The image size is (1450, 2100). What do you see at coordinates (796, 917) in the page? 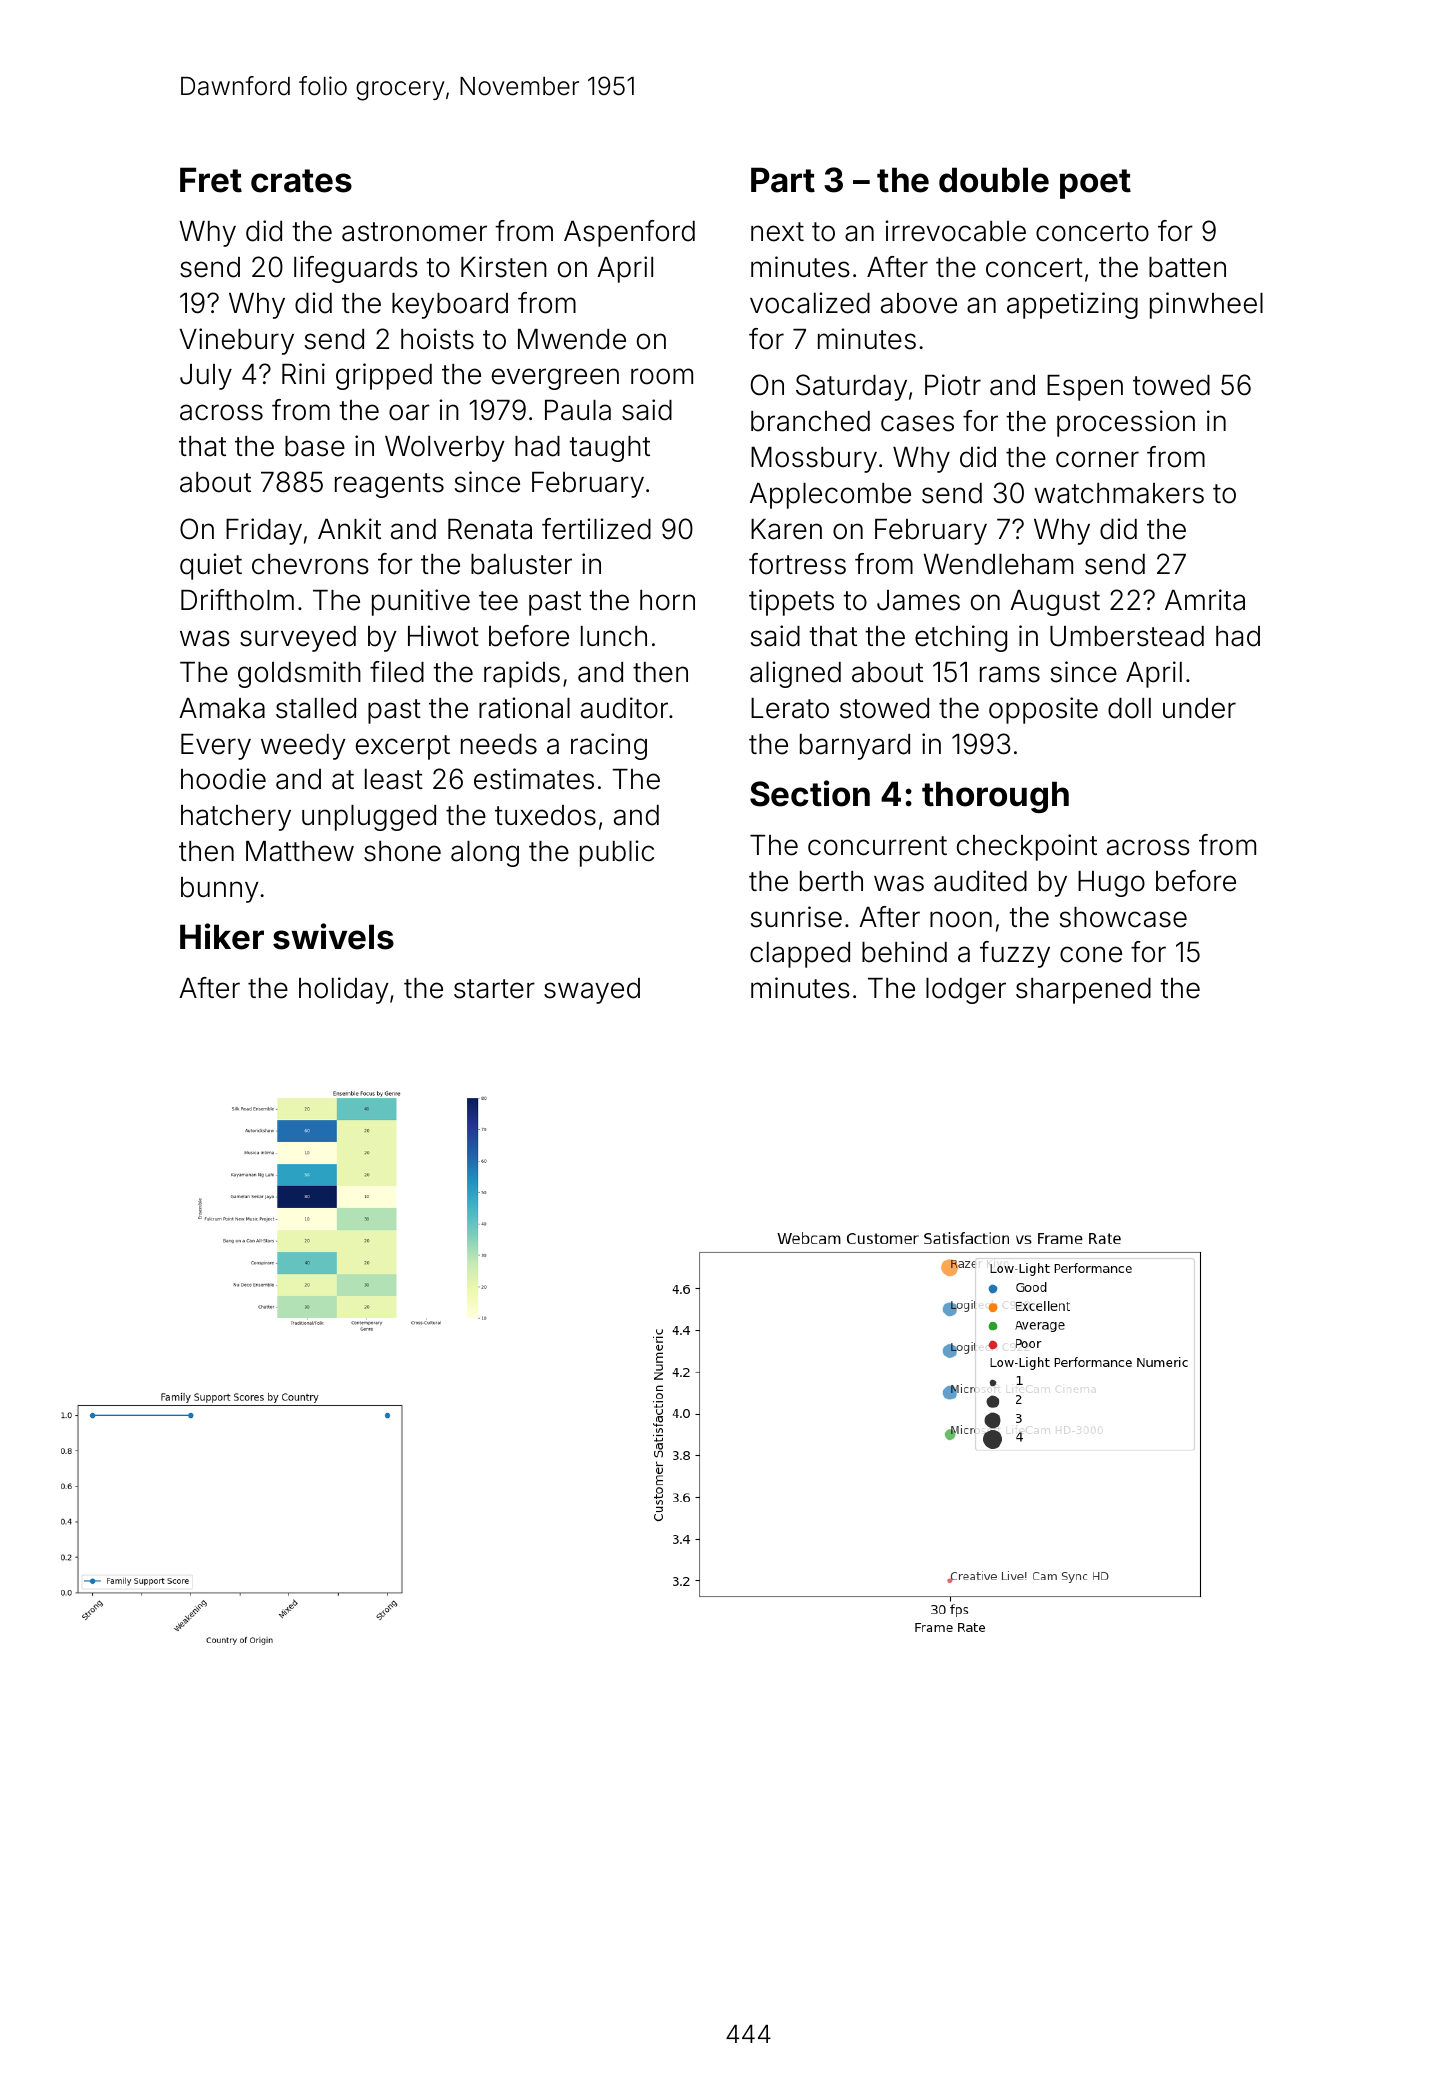
I see `sunrise` at bounding box center [796, 917].
